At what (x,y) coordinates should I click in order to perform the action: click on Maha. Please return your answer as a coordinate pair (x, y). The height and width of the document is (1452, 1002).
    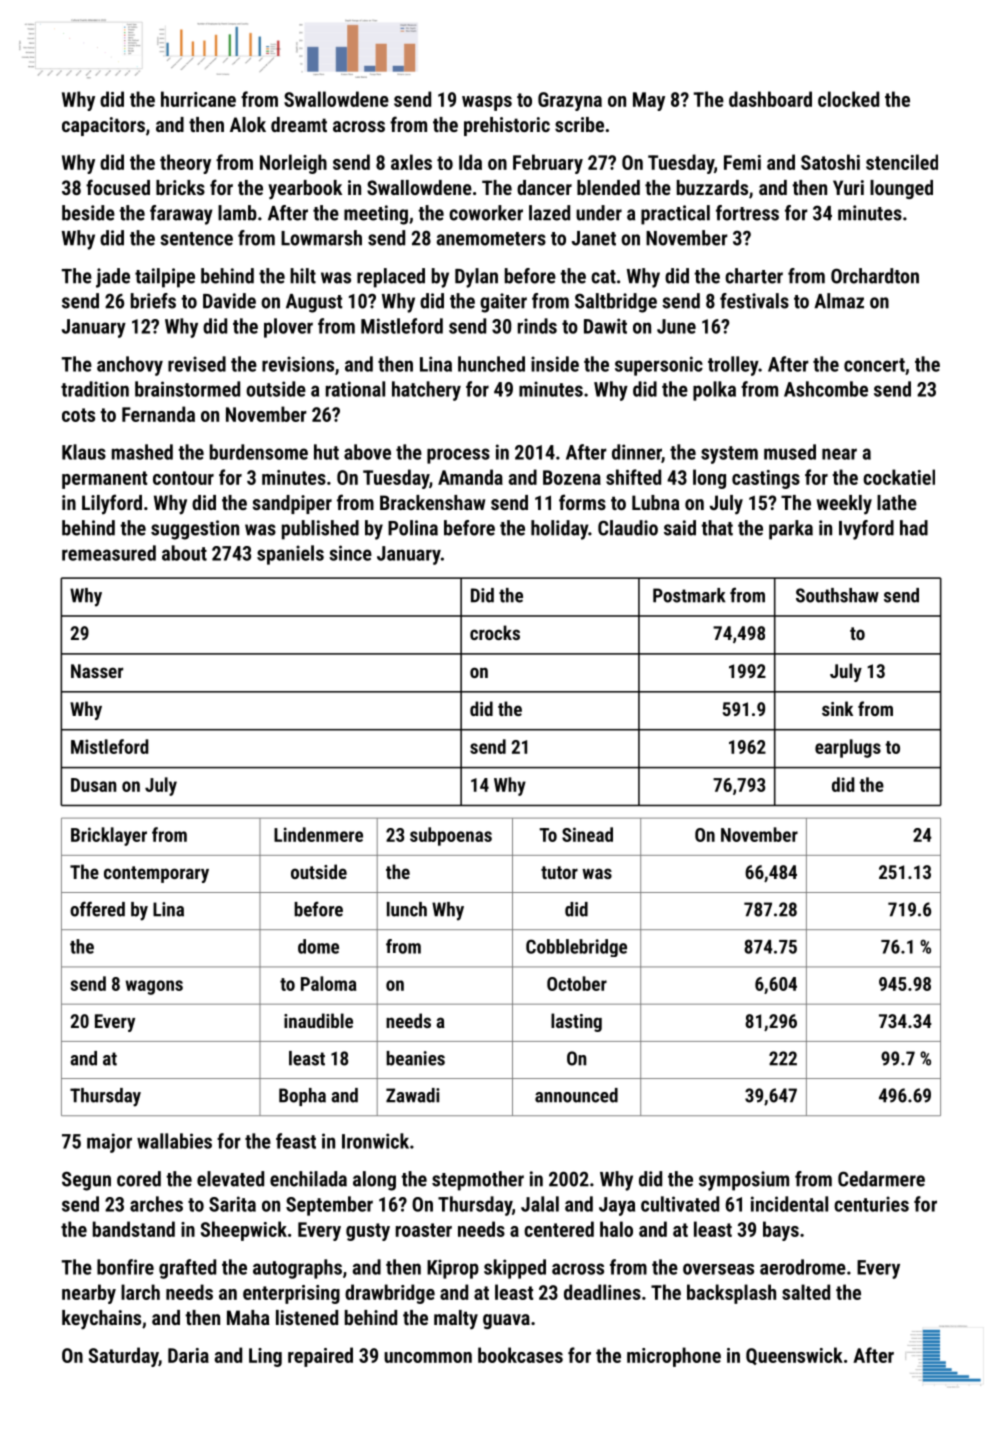
    Looking at the image, I should click on (248, 1317).
